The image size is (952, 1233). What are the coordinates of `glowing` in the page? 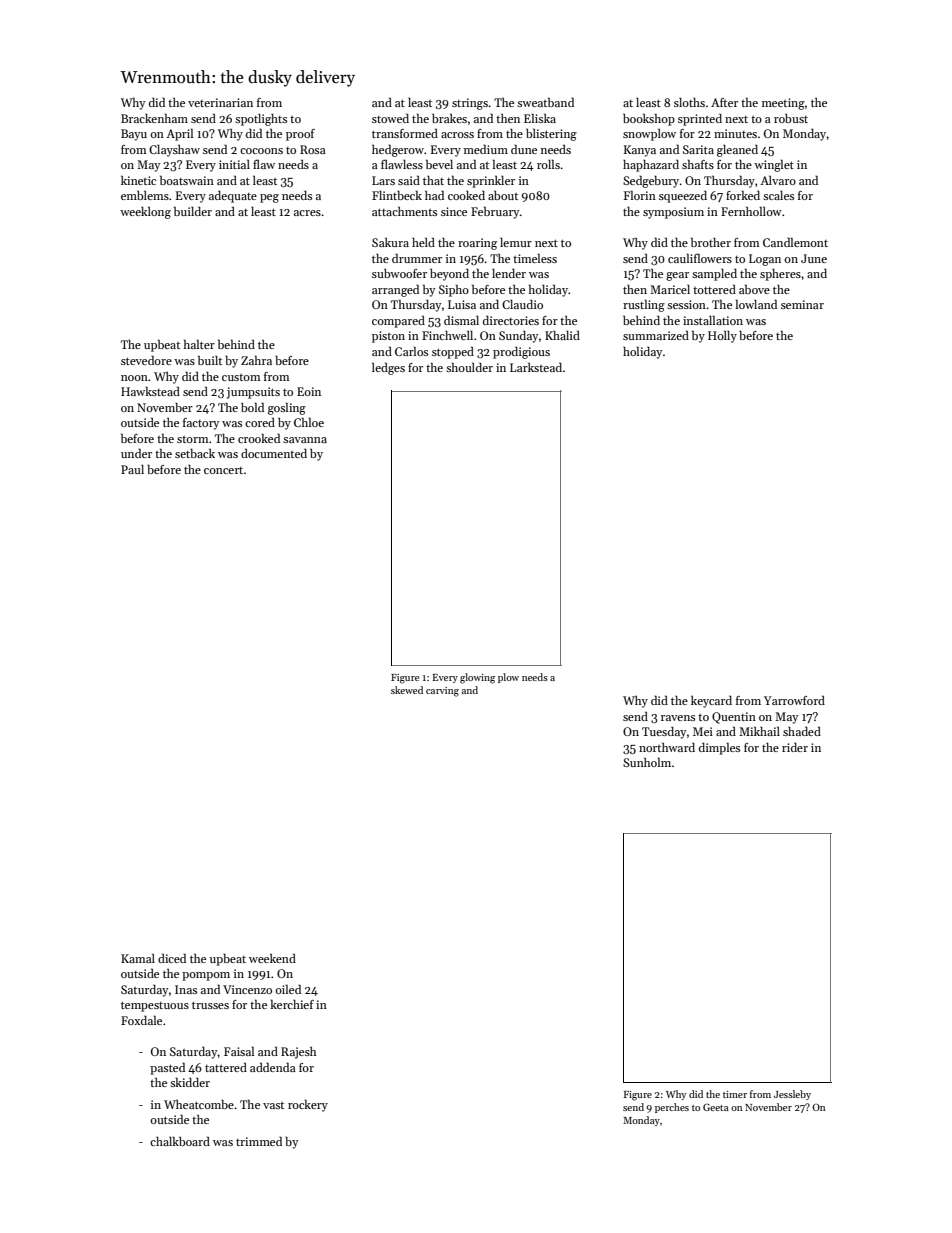 It's located at (477, 678).
